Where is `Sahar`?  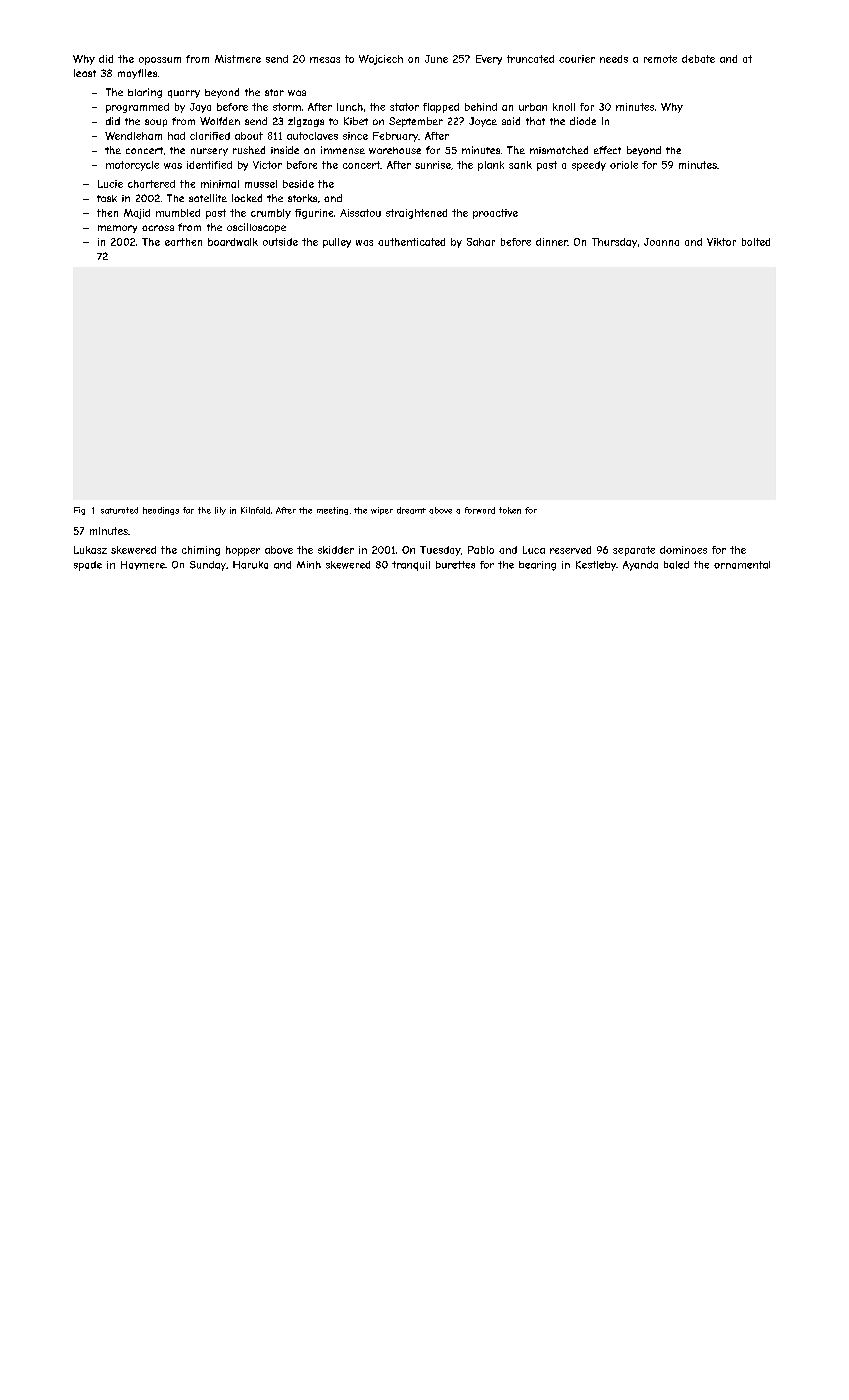 Sahar is located at coordinates (481, 242).
